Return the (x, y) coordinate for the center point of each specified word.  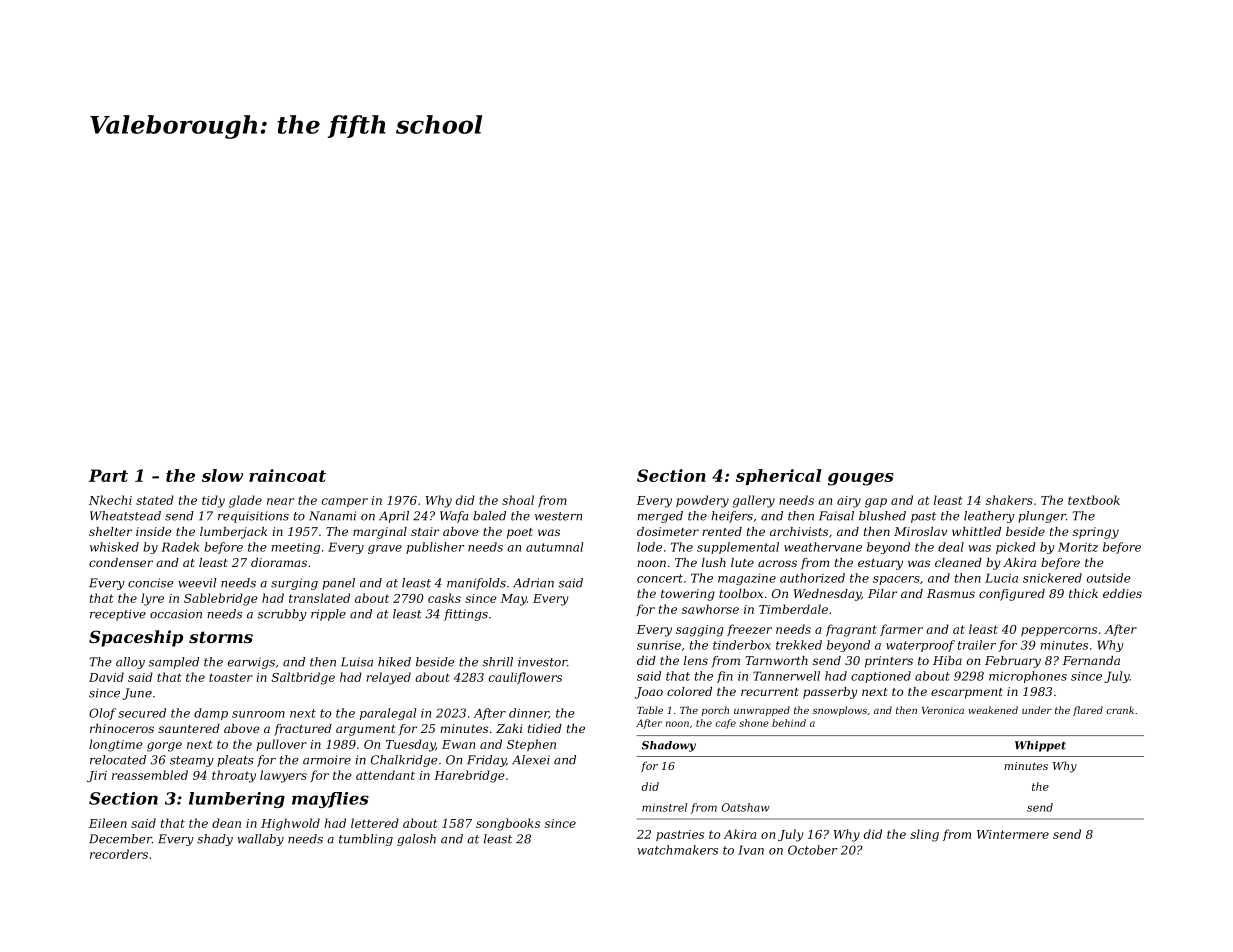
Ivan (751, 850)
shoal (518, 500)
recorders (119, 854)
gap (876, 503)
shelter (110, 531)
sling (924, 835)
